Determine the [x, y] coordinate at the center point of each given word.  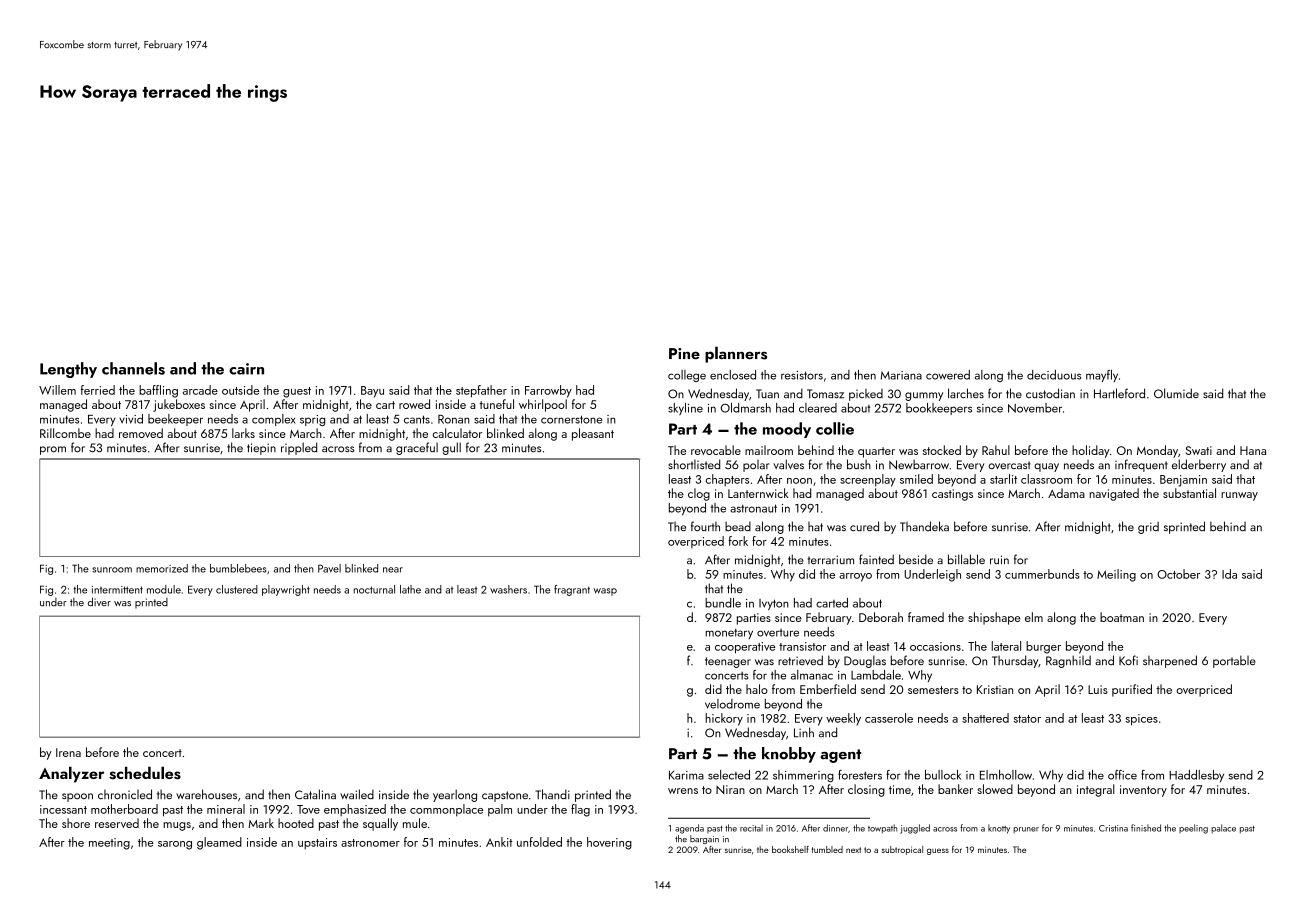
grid [1148, 527]
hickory [724, 719]
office [1122, 775]
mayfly [1102, 376]
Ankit [499, 842]
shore [76, 823]
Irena [68, 752]
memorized [162, 568]
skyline [685, 409]
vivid [131, 419]
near [393, 570]
